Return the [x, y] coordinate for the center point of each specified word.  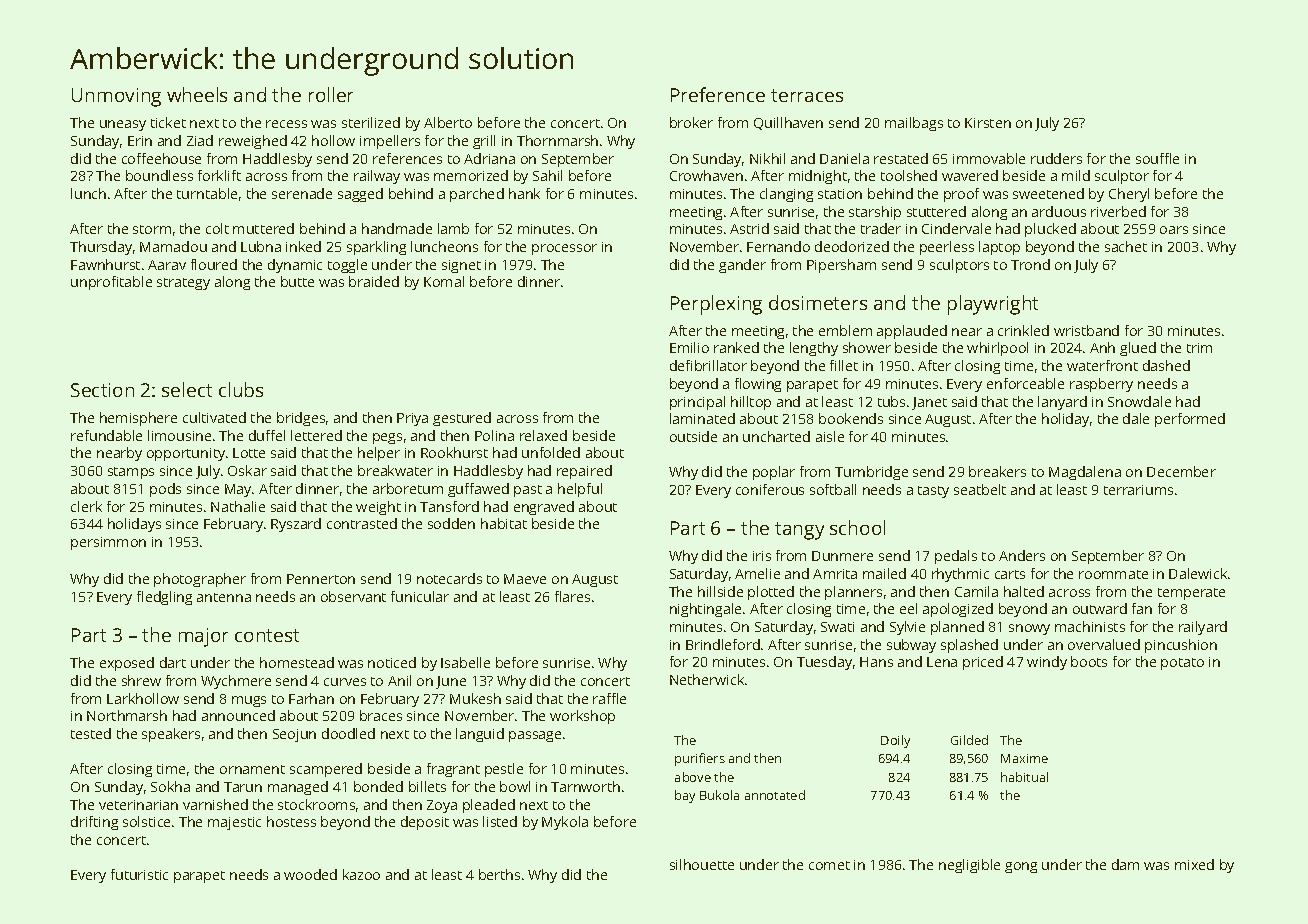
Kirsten [988, 123]
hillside [720, 591]
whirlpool [997, 349]
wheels [197, 94]
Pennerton [321, 579]
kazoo [361, 874]
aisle [830, 436]
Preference [718, 94]
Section [102, 390]
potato [1182, 664]
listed [500, 821]
